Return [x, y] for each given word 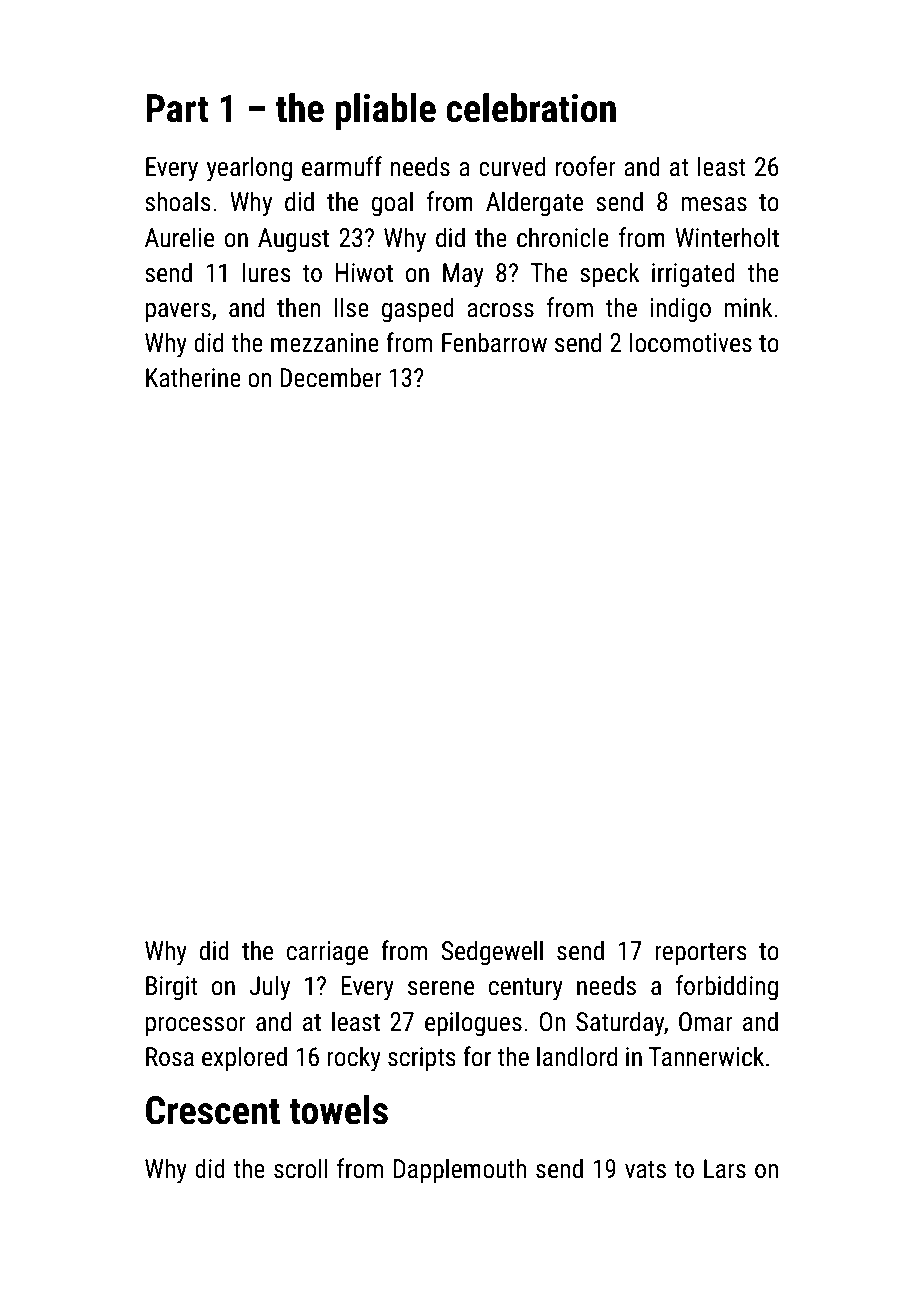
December [331, 377]
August [293, 240]
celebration [531, 108]
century [526, 989]
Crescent [213, 1110]
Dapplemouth [460, 1171]
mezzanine [325, 343]
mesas [714, 204]
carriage [327, 953]
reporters [701, 954]
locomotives [691, 342]
